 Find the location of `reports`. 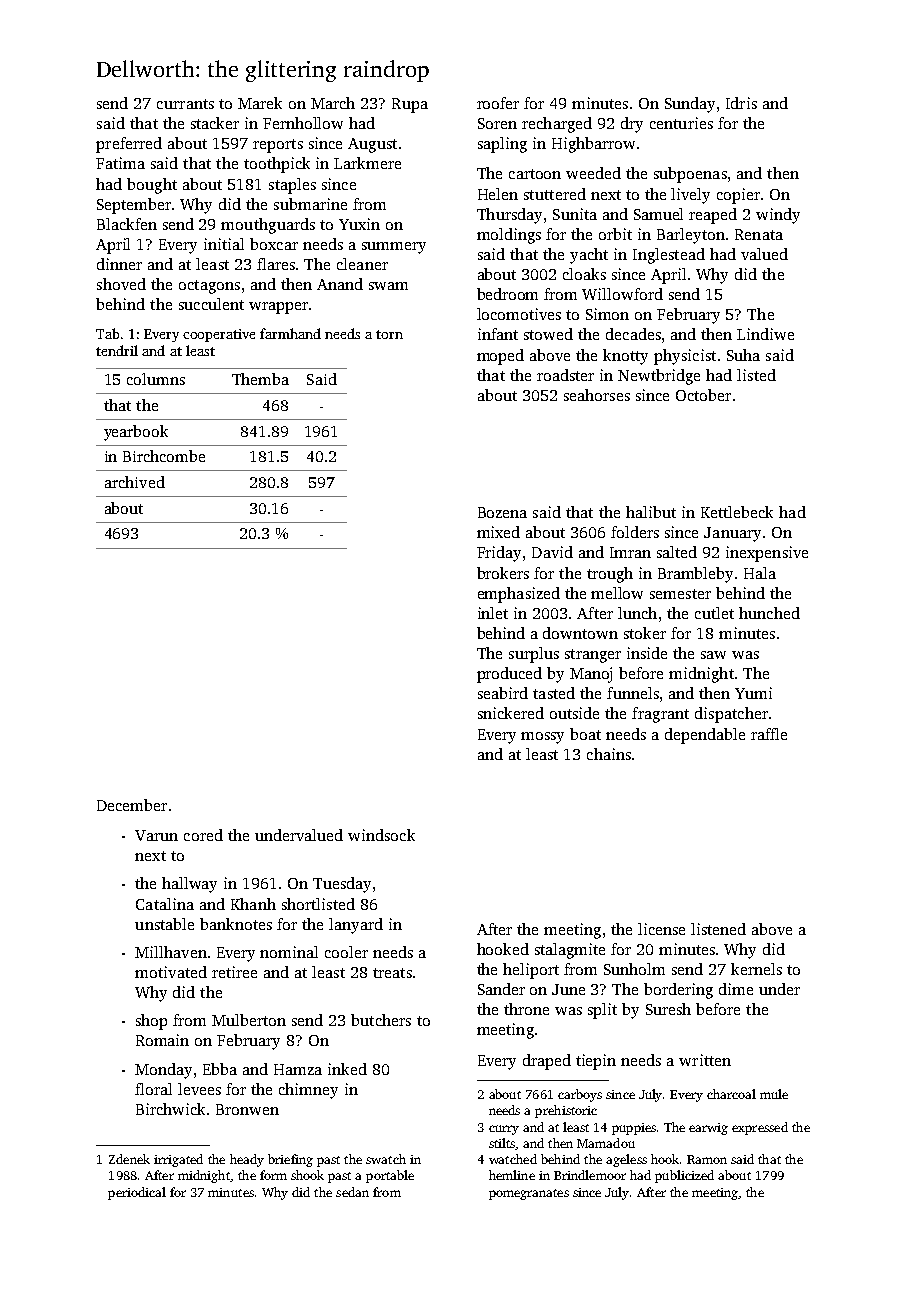

reports is located at coordinates (278, 146).
